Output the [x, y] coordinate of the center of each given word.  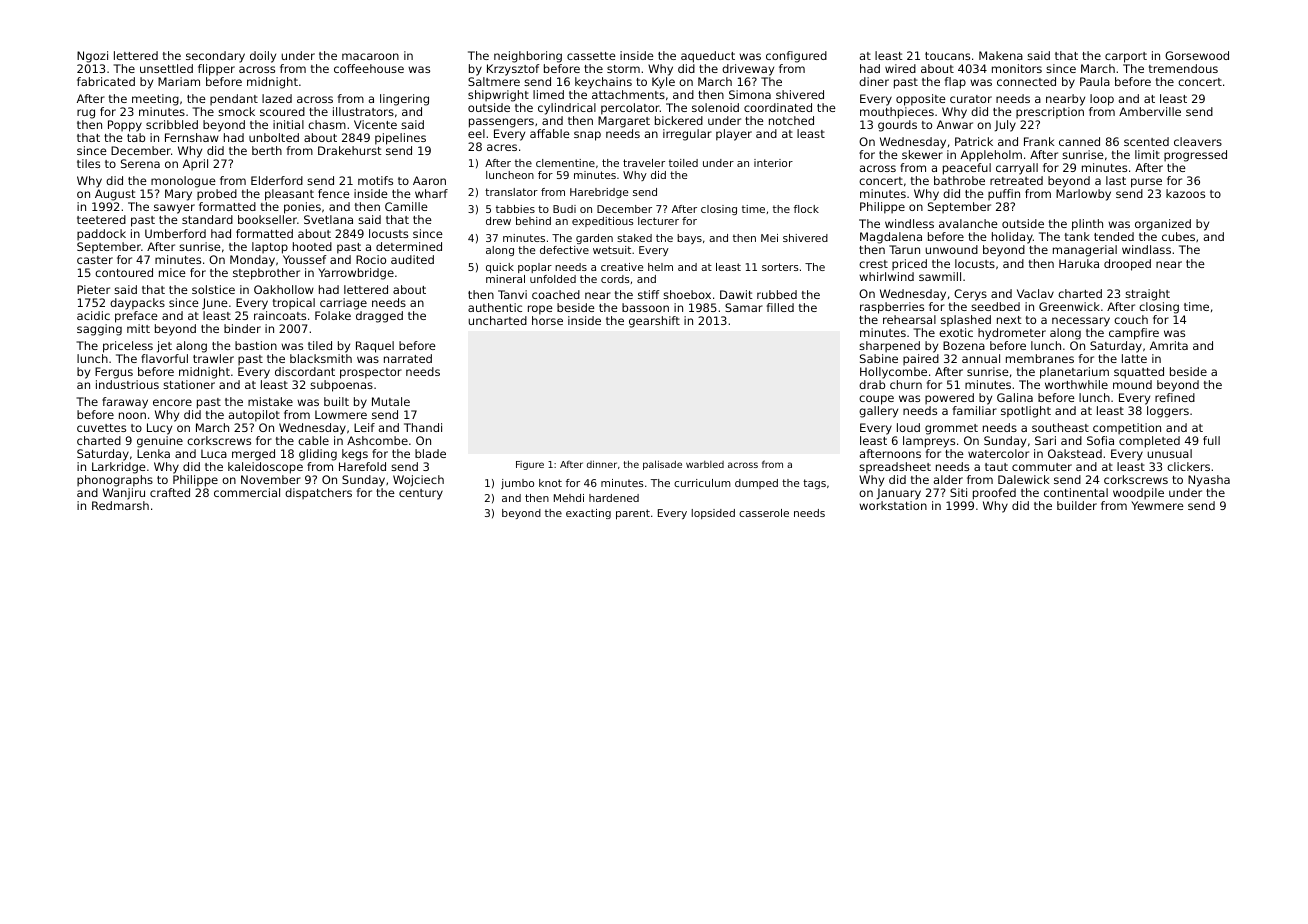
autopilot [254, 416]
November [271, 479]
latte [1134, 358]
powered [949, 399]
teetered [101, 219]
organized [1163, 225]
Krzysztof [513, 70]
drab [872, 384]
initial [288, 124]
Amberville [1150, 111]
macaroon [370, 56]
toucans [947, 56]
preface [136, 317]
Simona [750, 94]
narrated [408, 358]
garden [594, 239]
